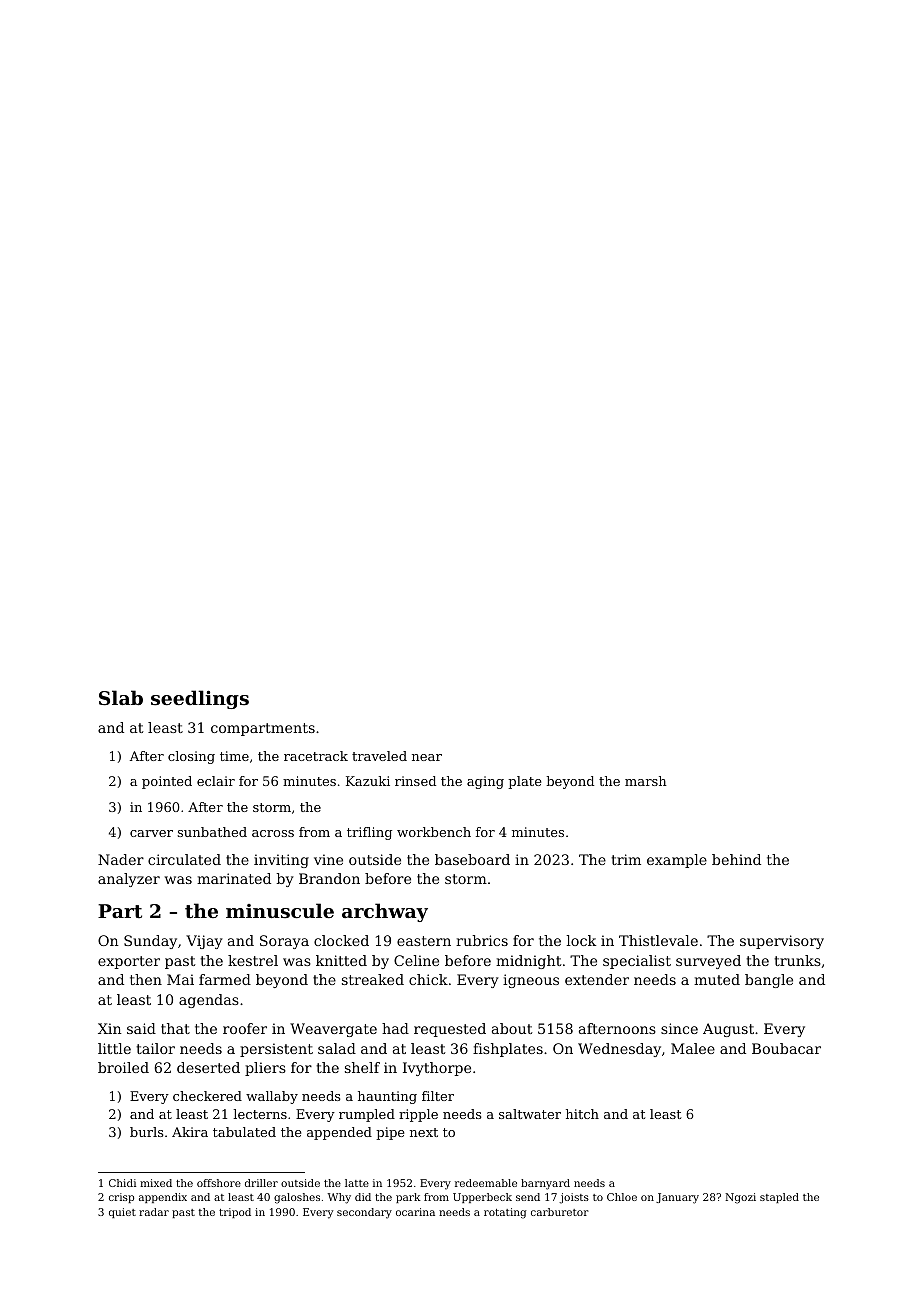  I want to click on seedlings, so click(200, 699).
